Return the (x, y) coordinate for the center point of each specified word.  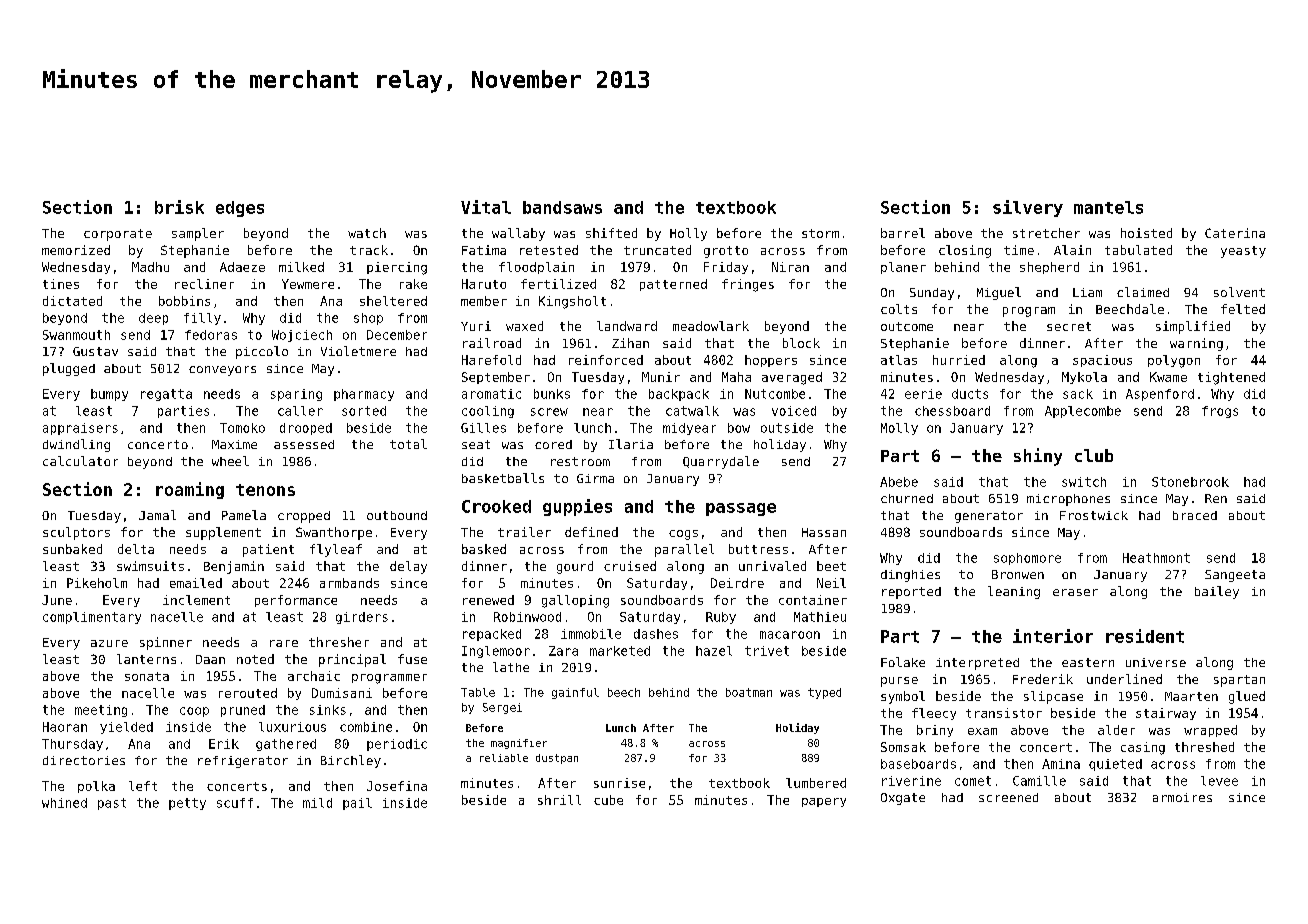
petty (187, 804)
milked (301, 267)
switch (1084, 482)
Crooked (496, 506)
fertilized (558, 284)
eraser (1075, 592)
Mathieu (820, 617)
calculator (80, 461)
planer (903, 268)
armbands (349, 583)
